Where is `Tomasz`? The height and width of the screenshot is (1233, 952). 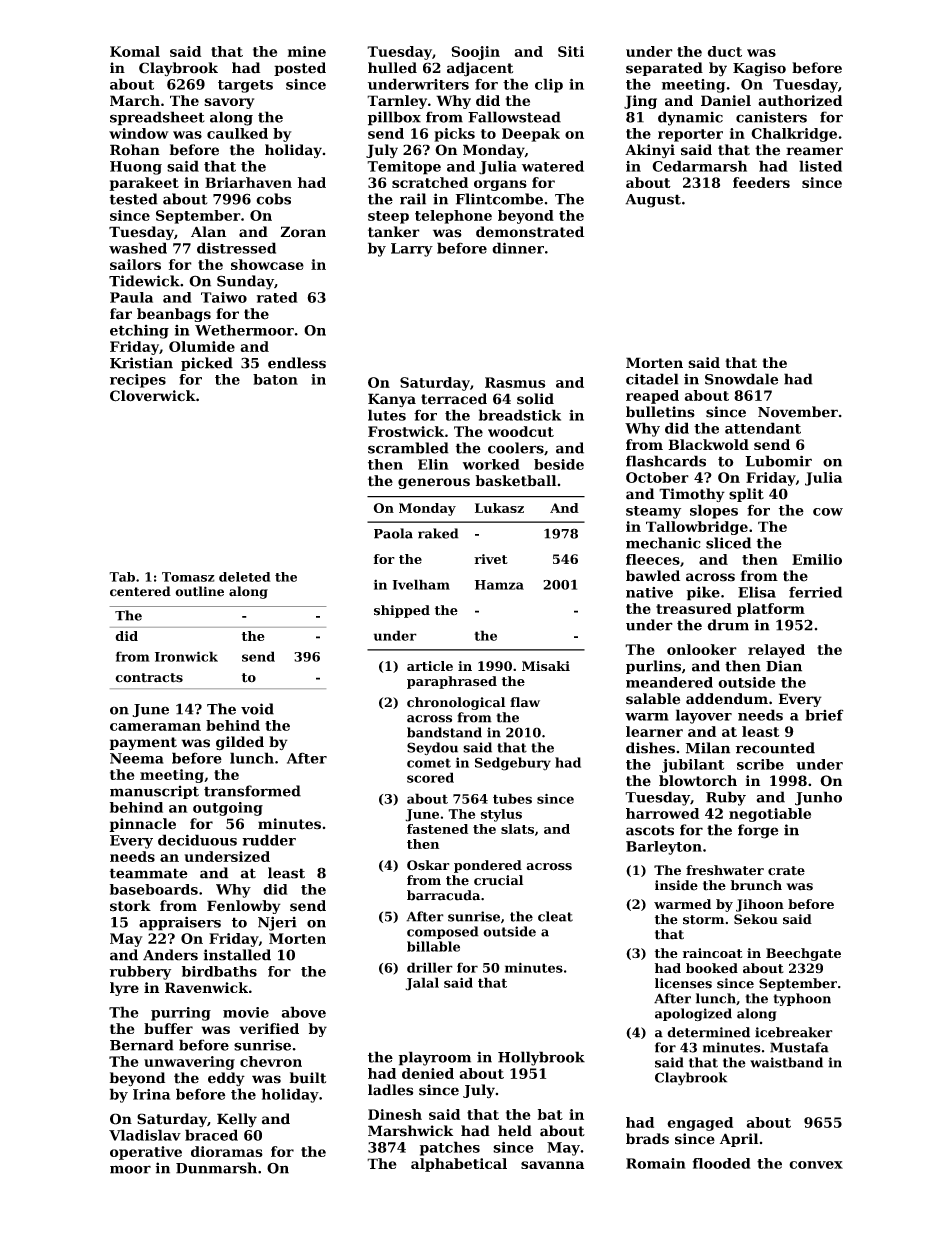 Tomasz is located at coordinates (188, 577).
